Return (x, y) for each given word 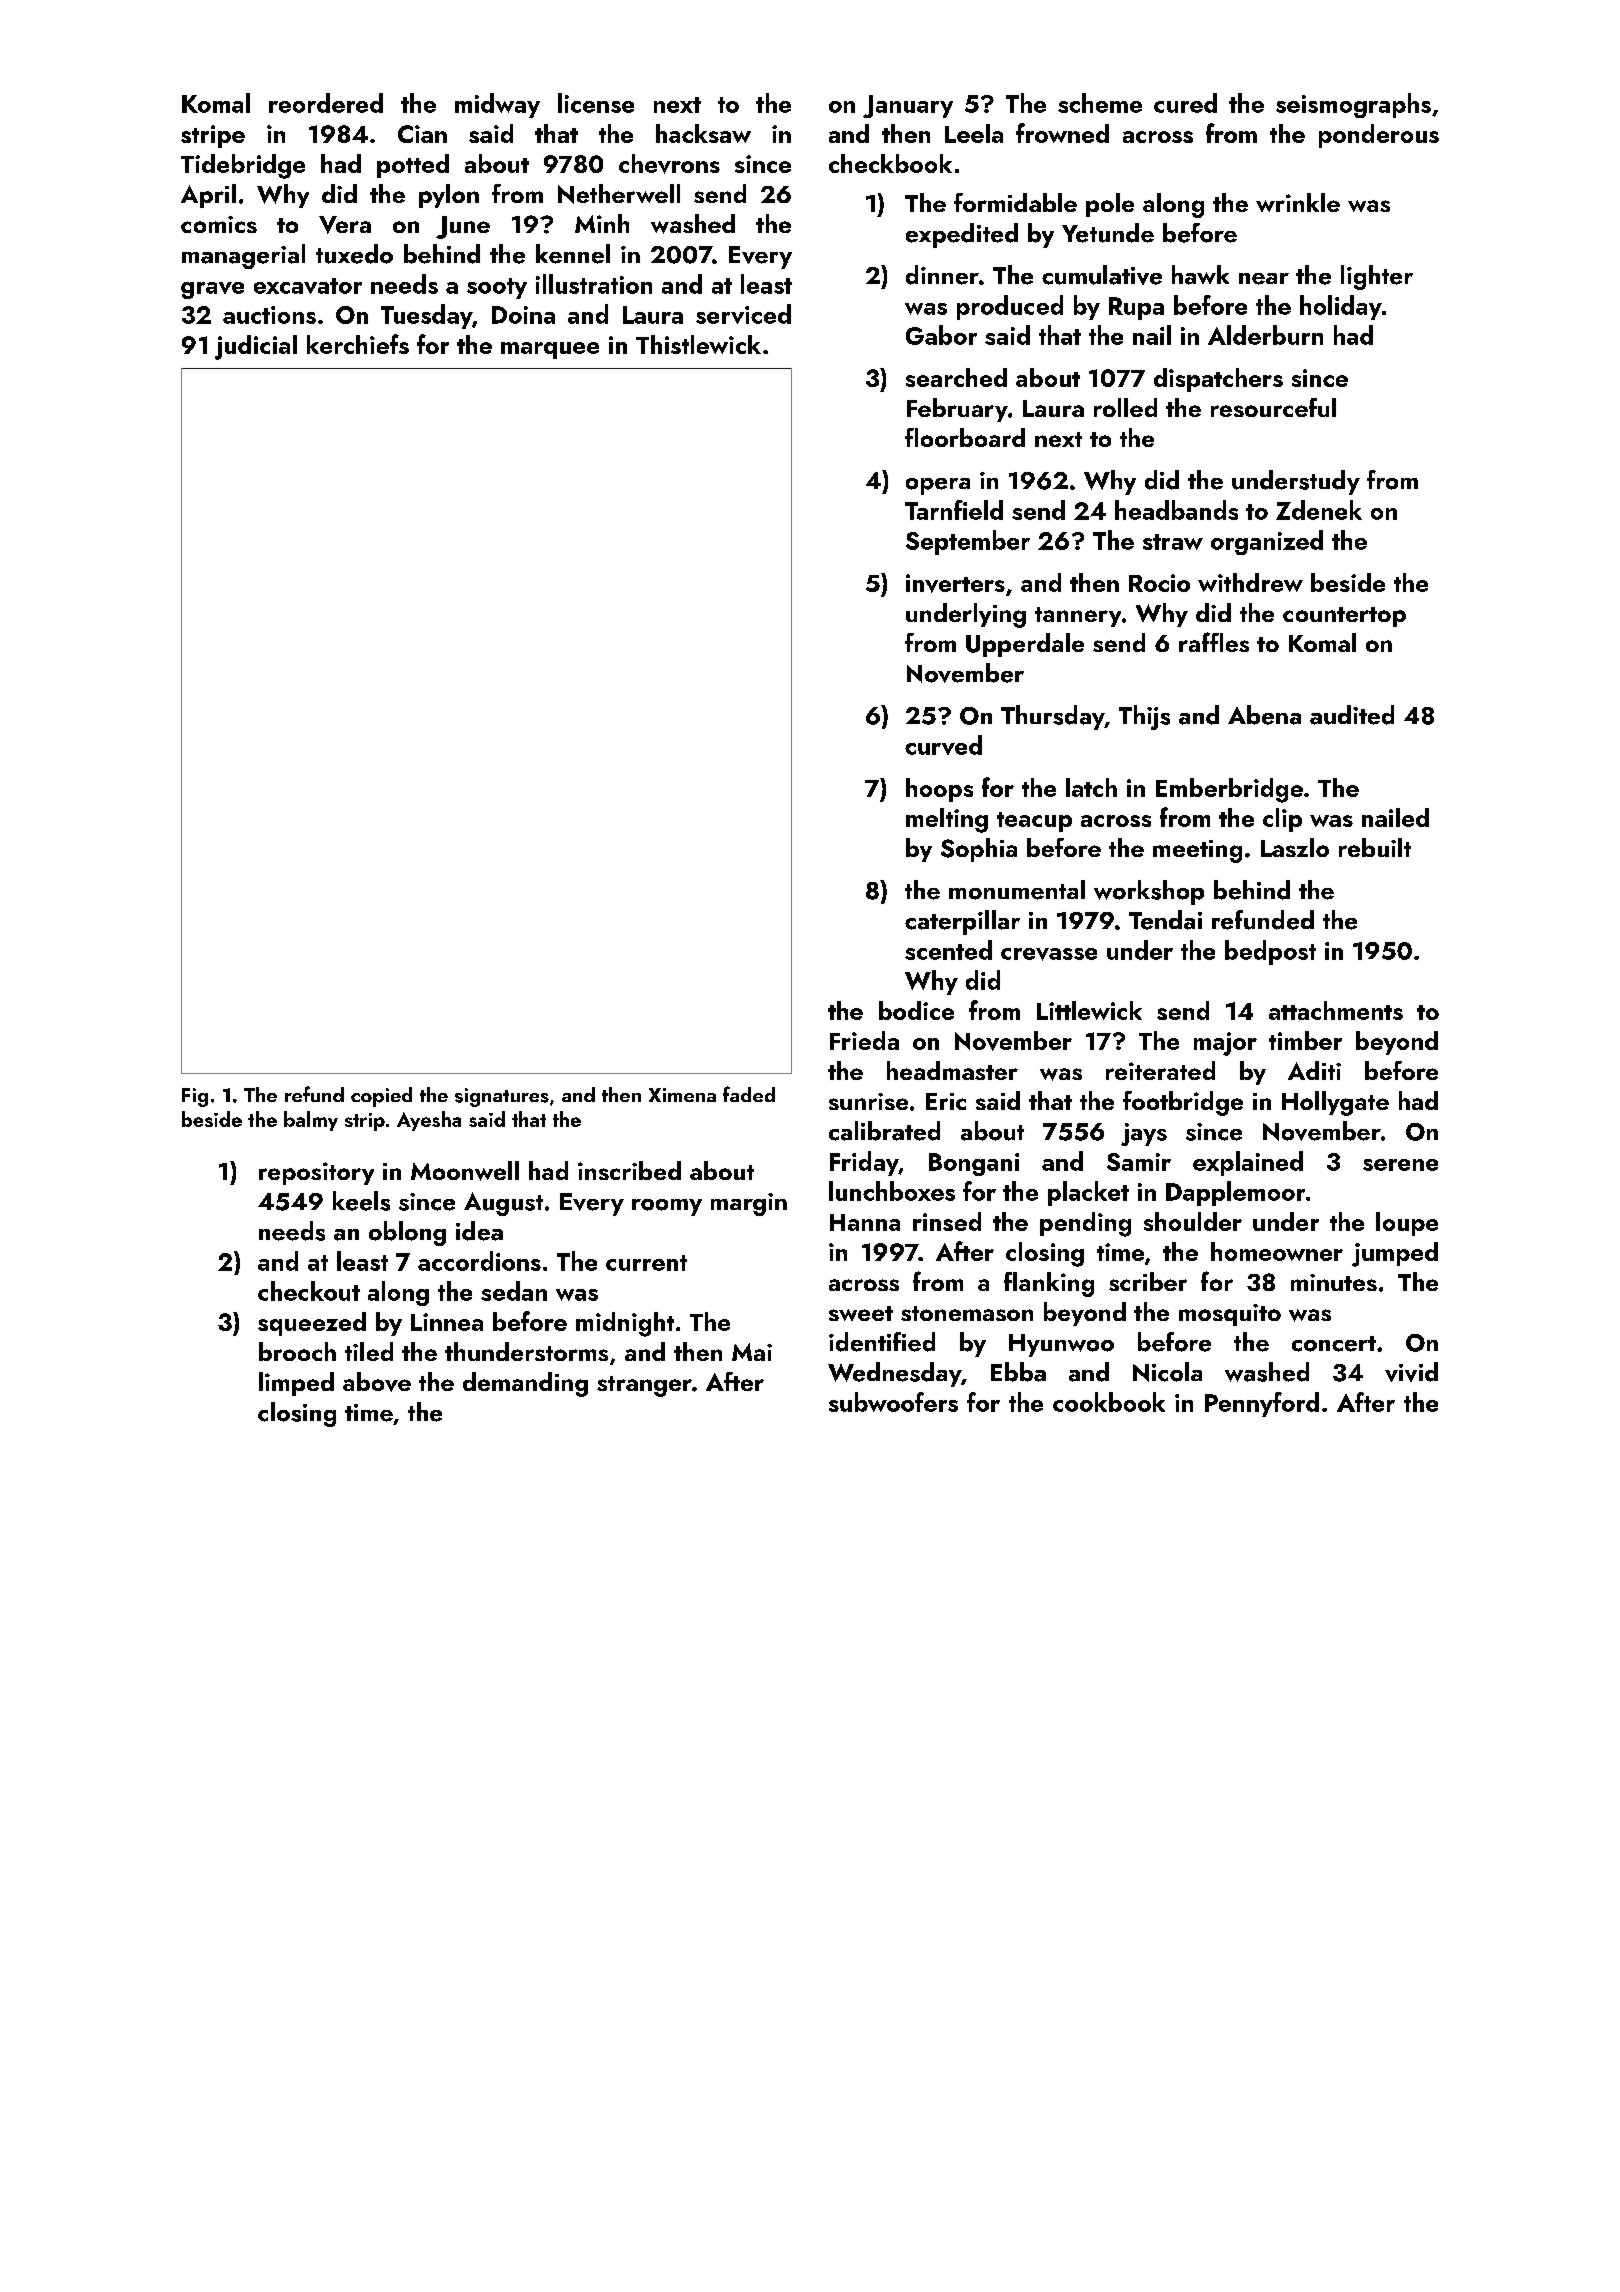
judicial (256, 347)
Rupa (1136, 308)
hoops (939, 790)
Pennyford (1262, 1404)
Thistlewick (698, 344)
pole (1110, 205)
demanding (525, 1384)
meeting (1197, 851)
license (596, 103)
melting (947, 820)
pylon (449, 196)
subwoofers (893, 1402)
